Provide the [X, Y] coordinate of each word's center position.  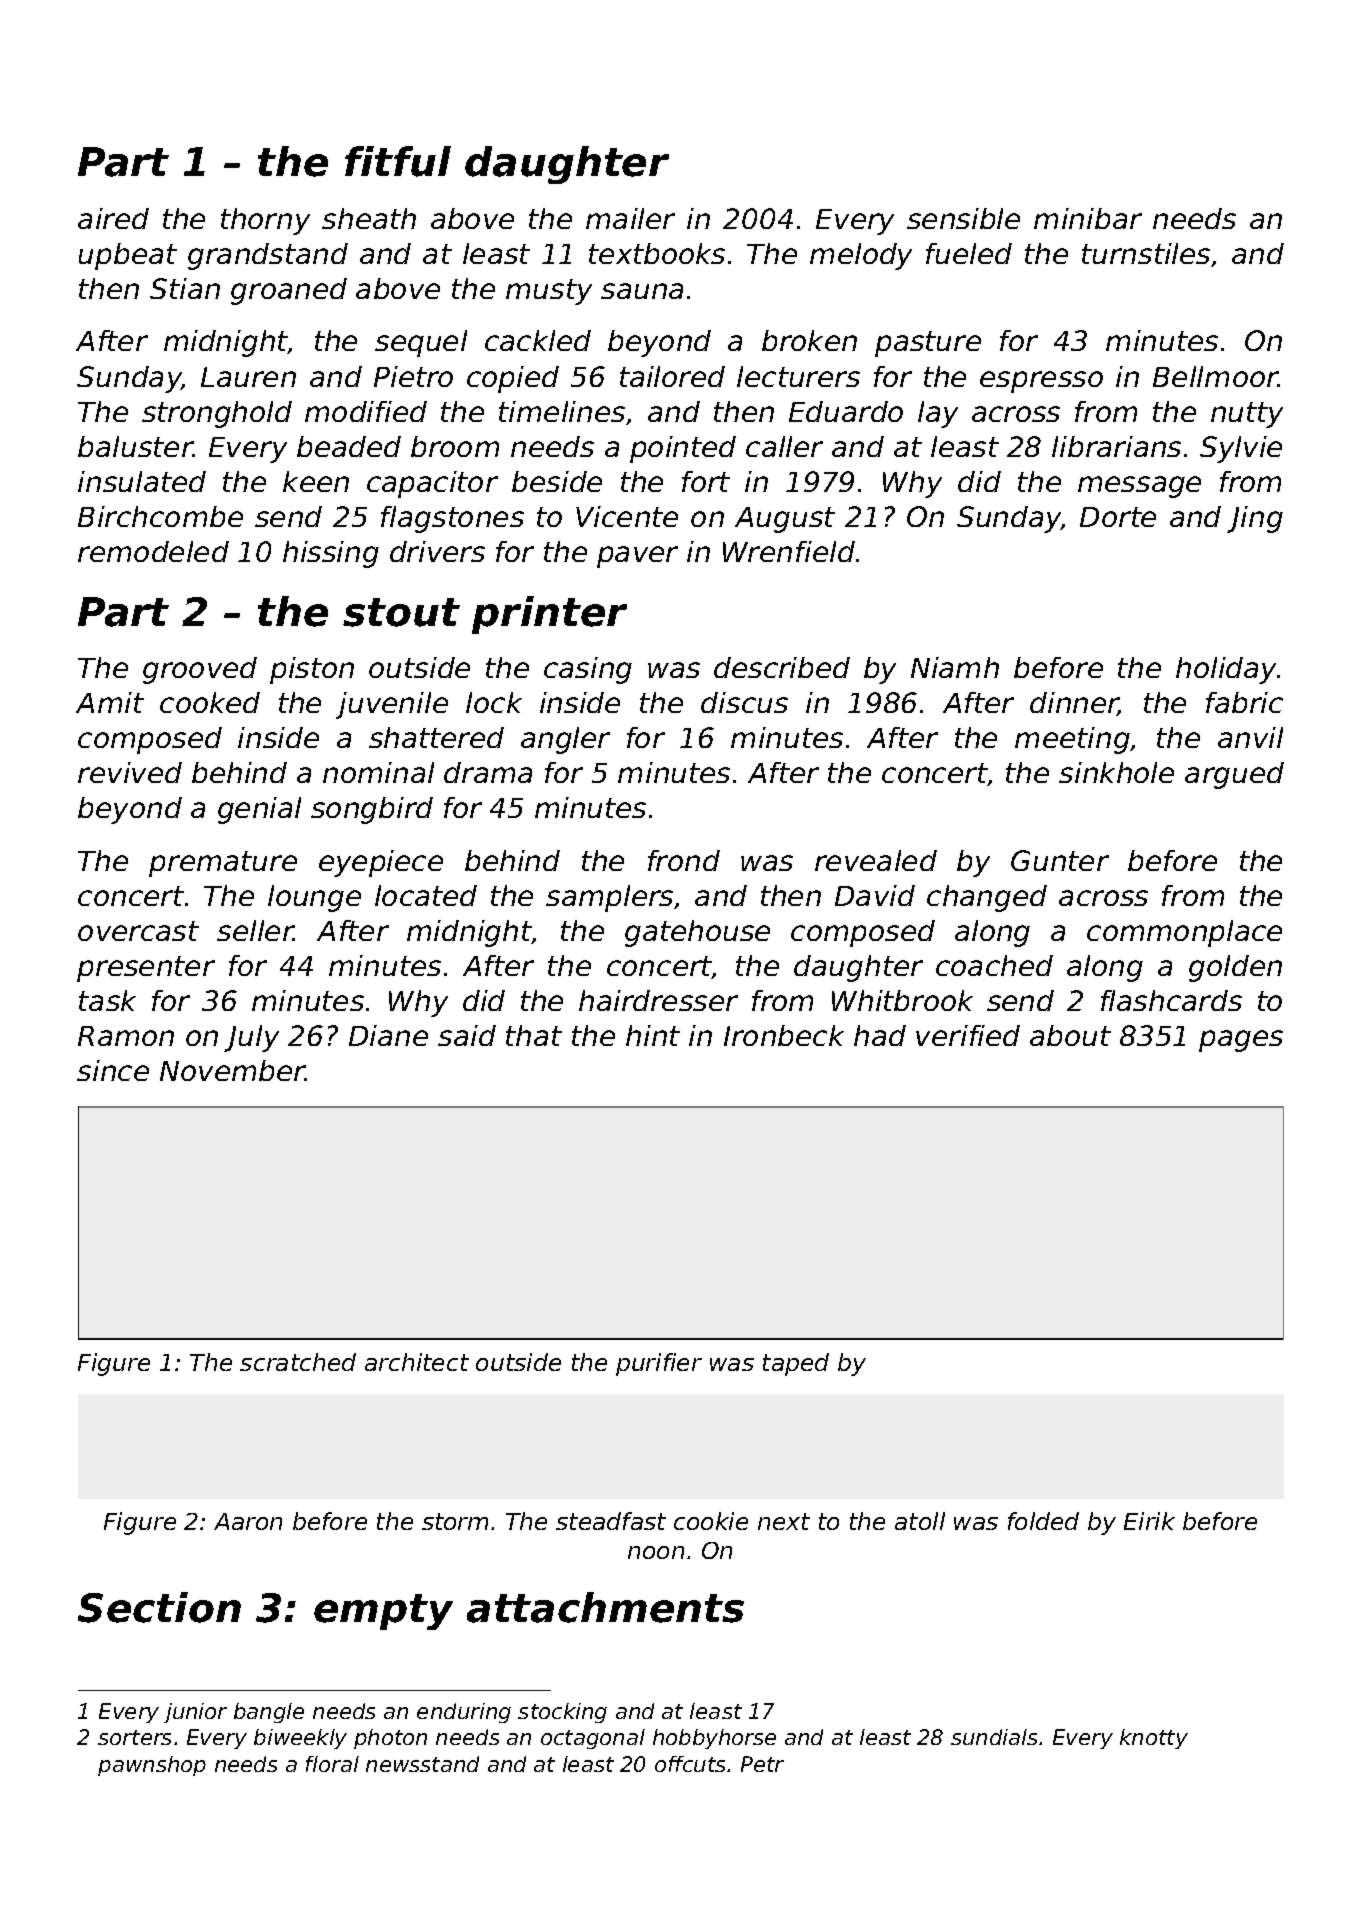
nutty [1247, 415]
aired [113, 218]
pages [1241, 1041]
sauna [642, 291]
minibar [1088, 218]
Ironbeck [784, 1035]
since [113, 1070]
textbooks [657, 253]
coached [994, 965]
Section [159, 1607]
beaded [349, 446]
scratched [298, 1362]
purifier [659, 1364]
